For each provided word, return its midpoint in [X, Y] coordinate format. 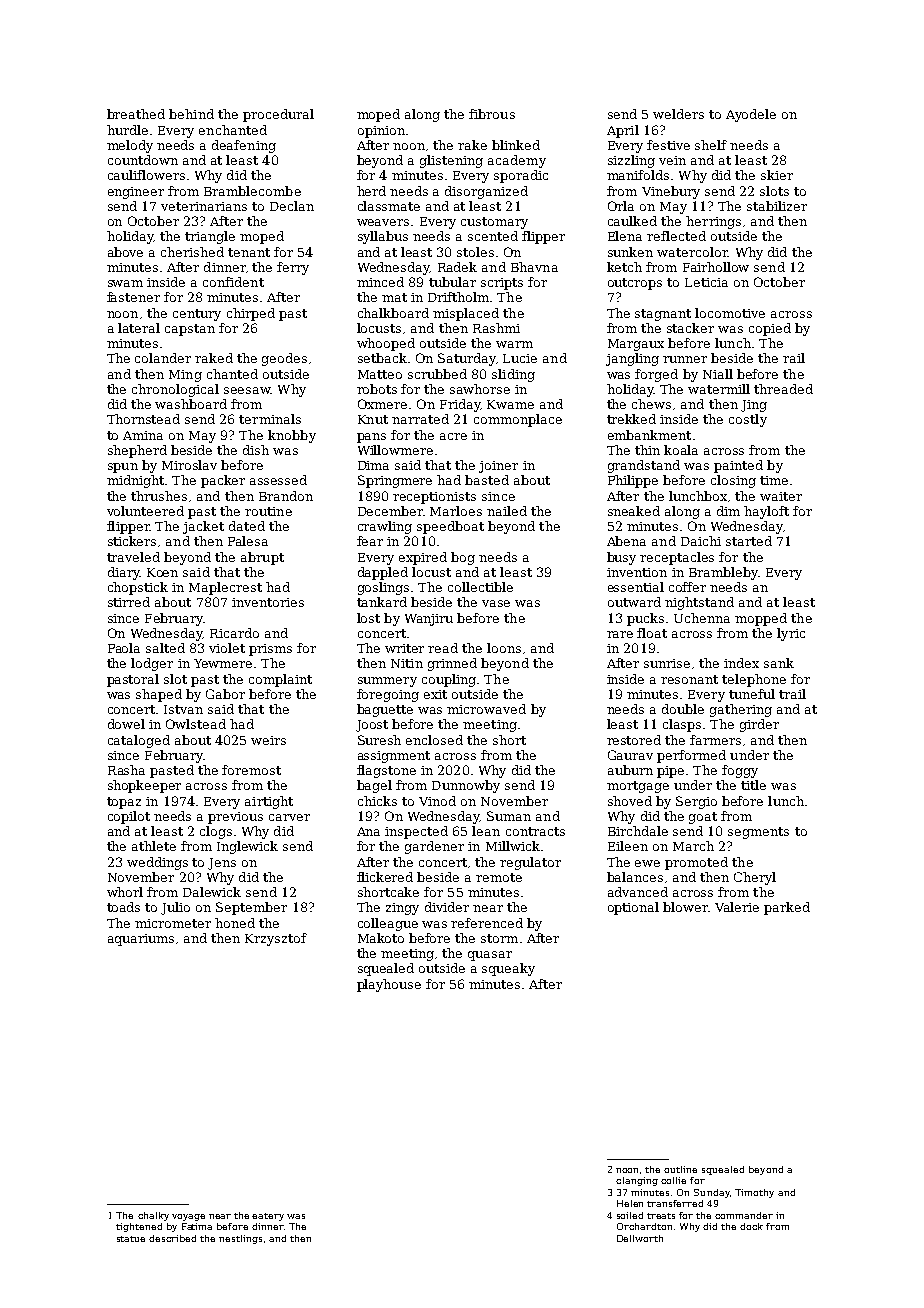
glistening [451, 161]
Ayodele [751, 115]
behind [191, 114]
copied [770, 329]
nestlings [240, 1239]
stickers [132, 541]
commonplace [518, 420]
